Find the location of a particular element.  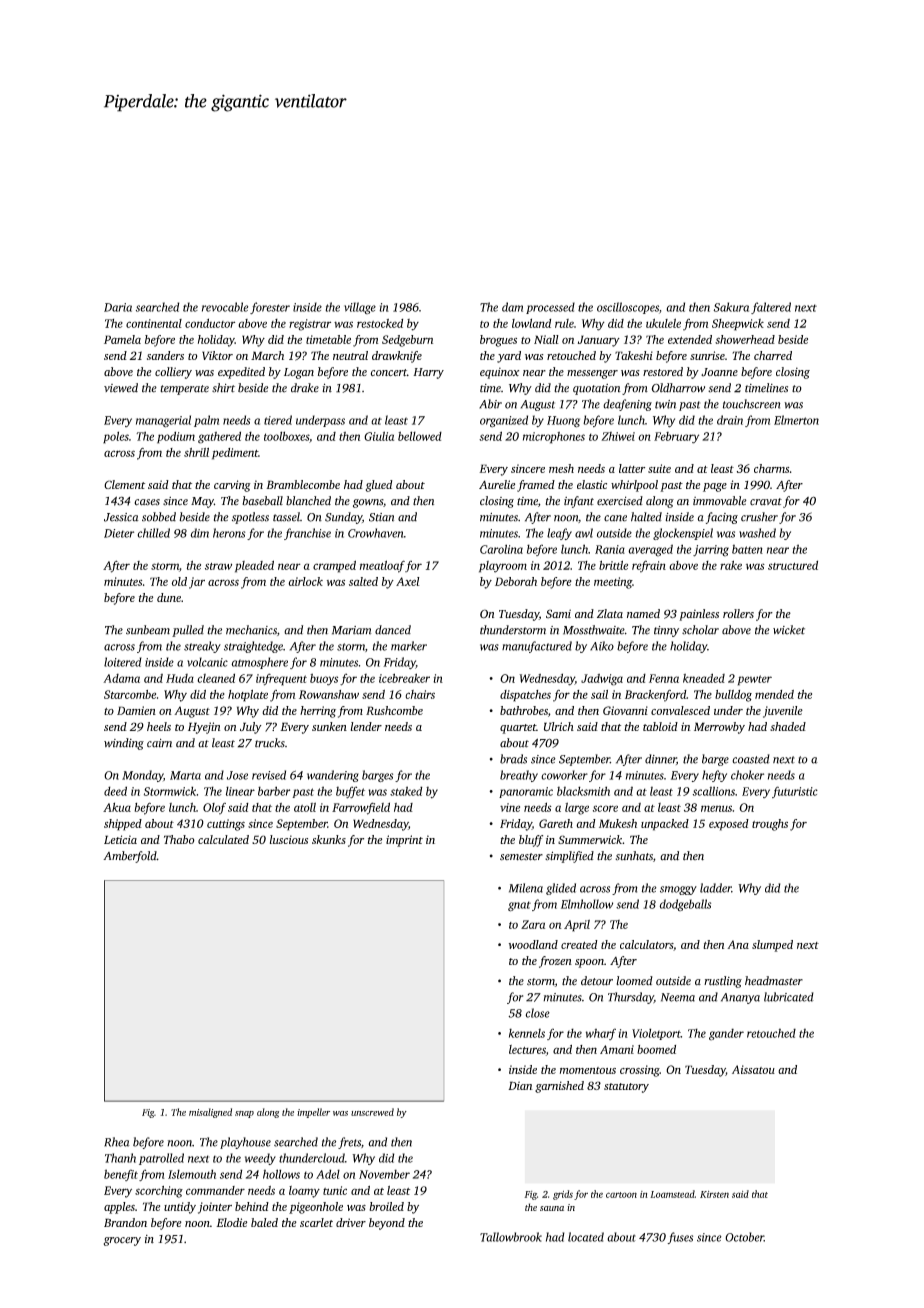

oscilloscopes is located at coordinates (628, 308).
